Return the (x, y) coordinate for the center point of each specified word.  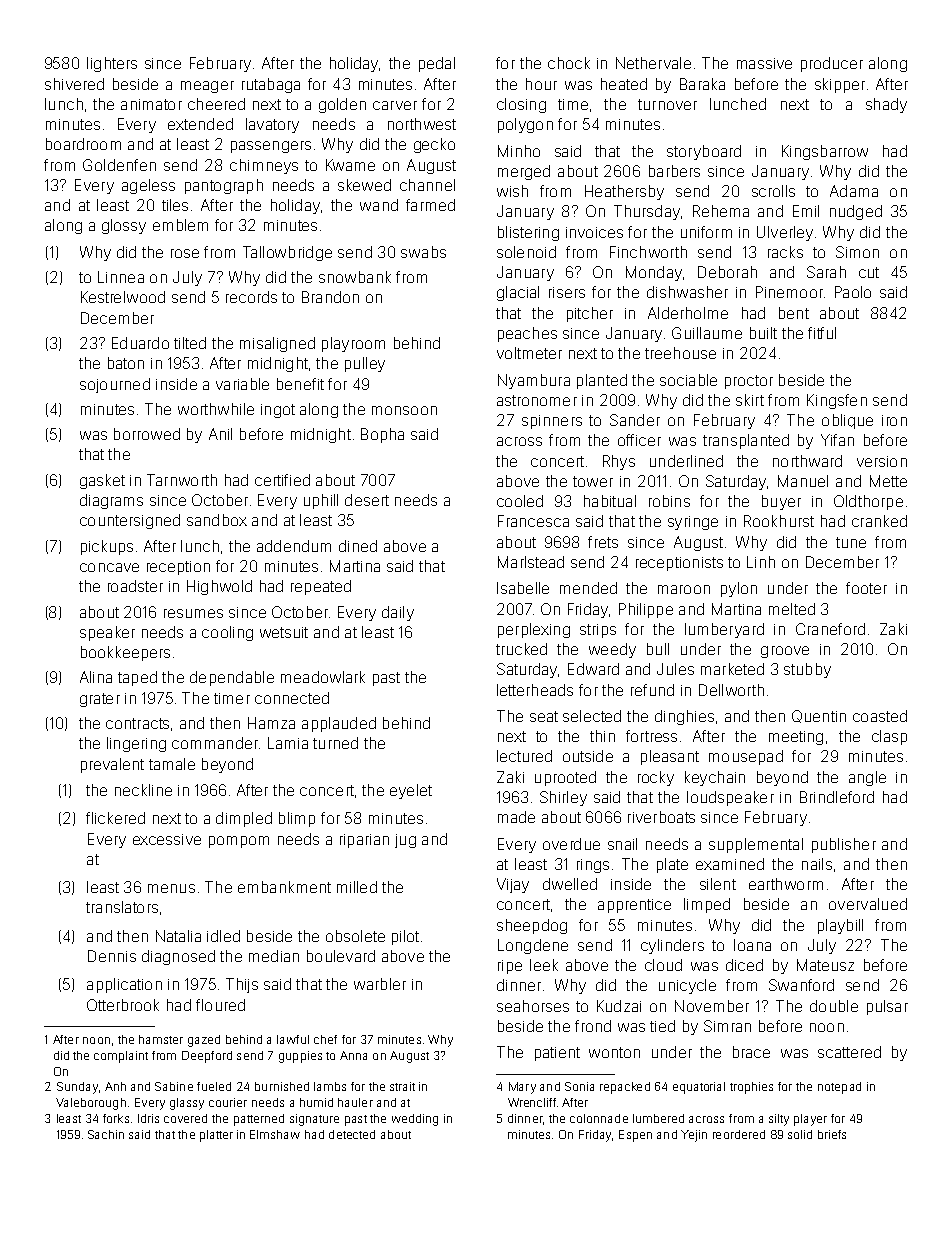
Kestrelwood (123, 297)
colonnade (599, 1118)
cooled (520, 501)
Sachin (106, 1134)
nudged (856, 212)
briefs (832, 1134)
